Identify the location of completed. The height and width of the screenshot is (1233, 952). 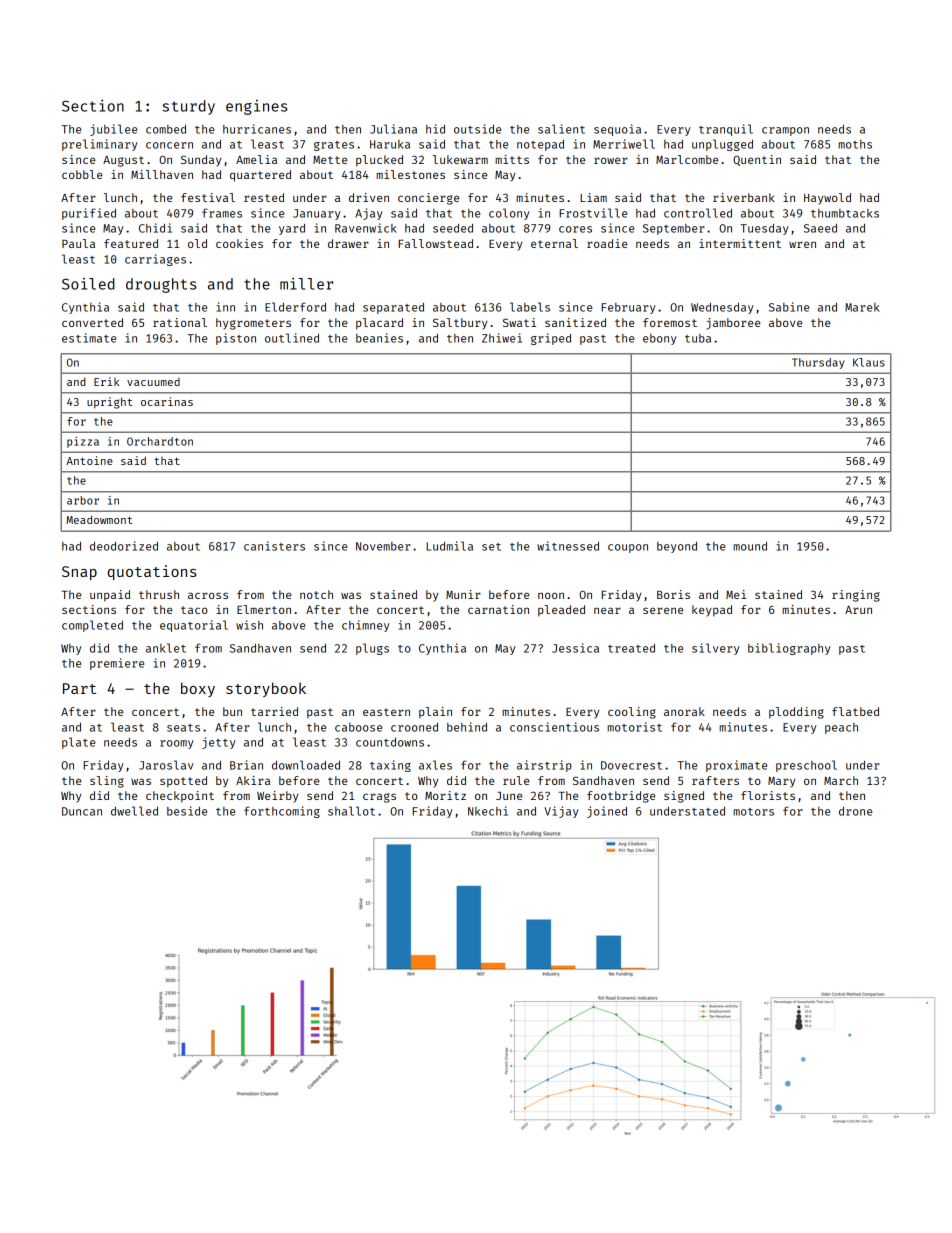
(92, 626).
